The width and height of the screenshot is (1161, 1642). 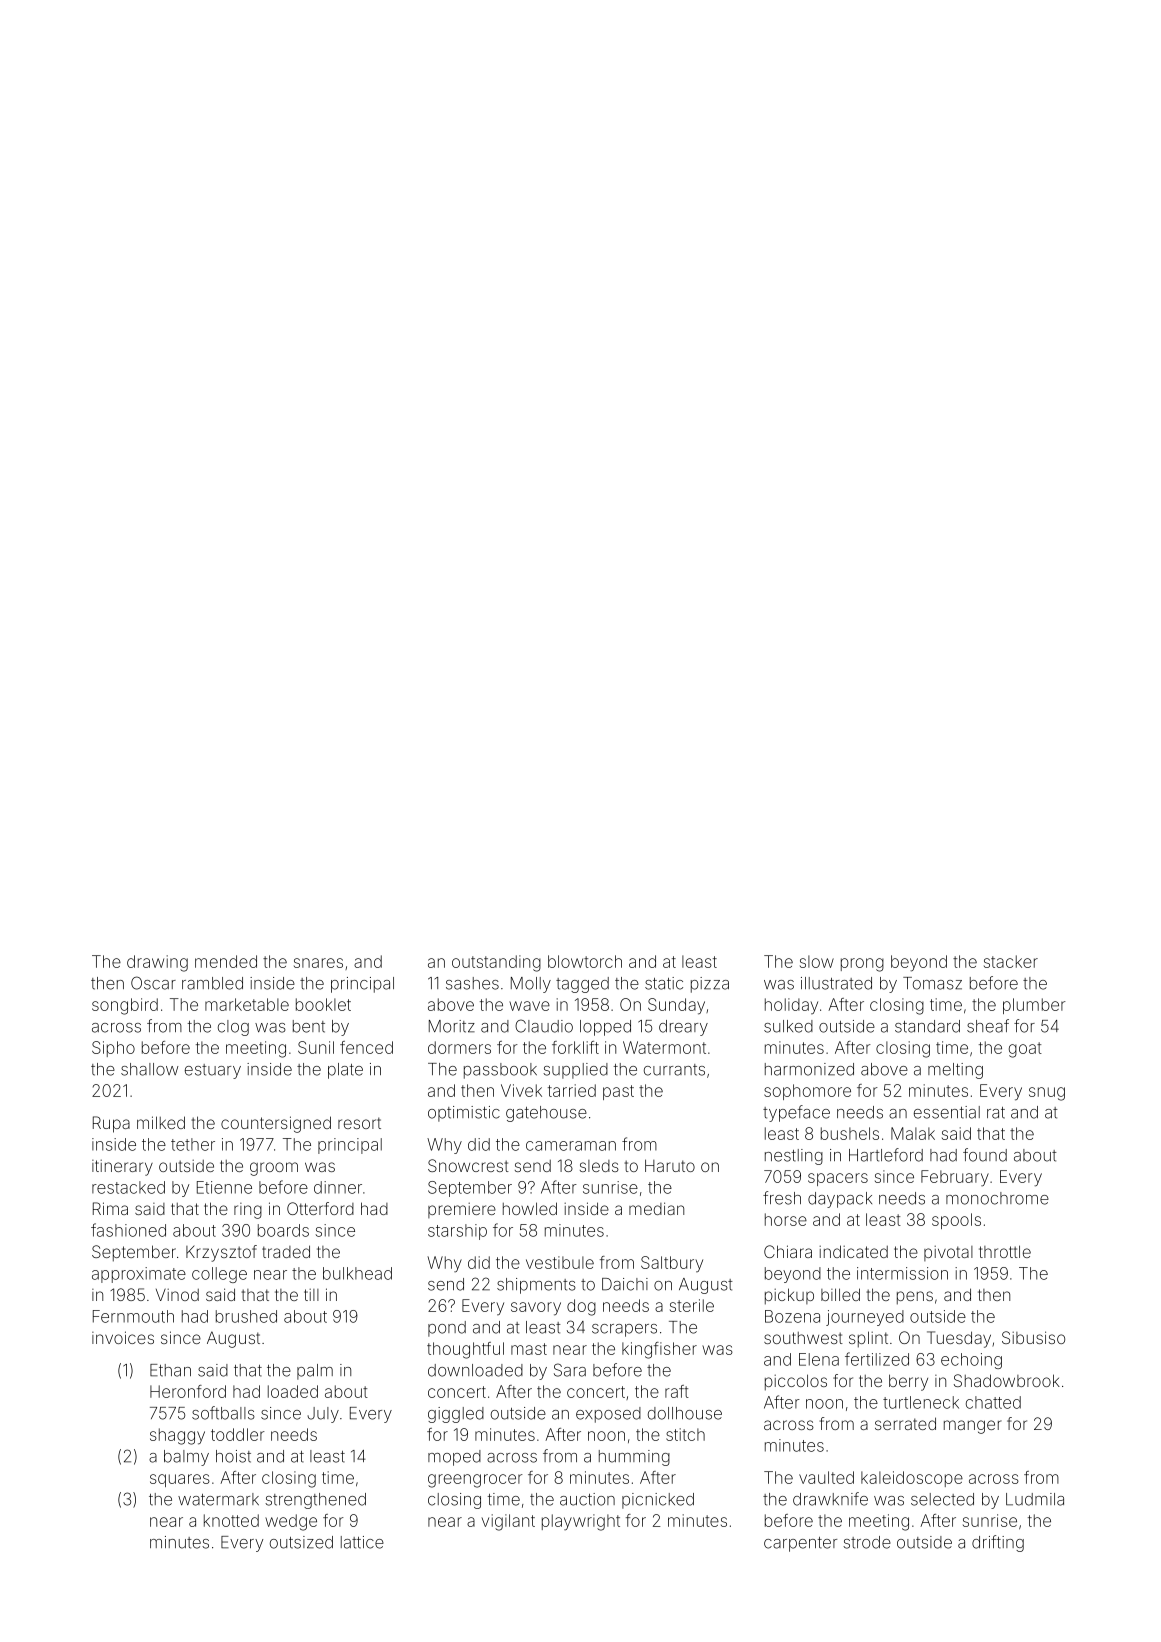 What do you see at coordinates (186, 1458) in the screenshot?
I see `balmy` at bounding box center [186, 1458].
